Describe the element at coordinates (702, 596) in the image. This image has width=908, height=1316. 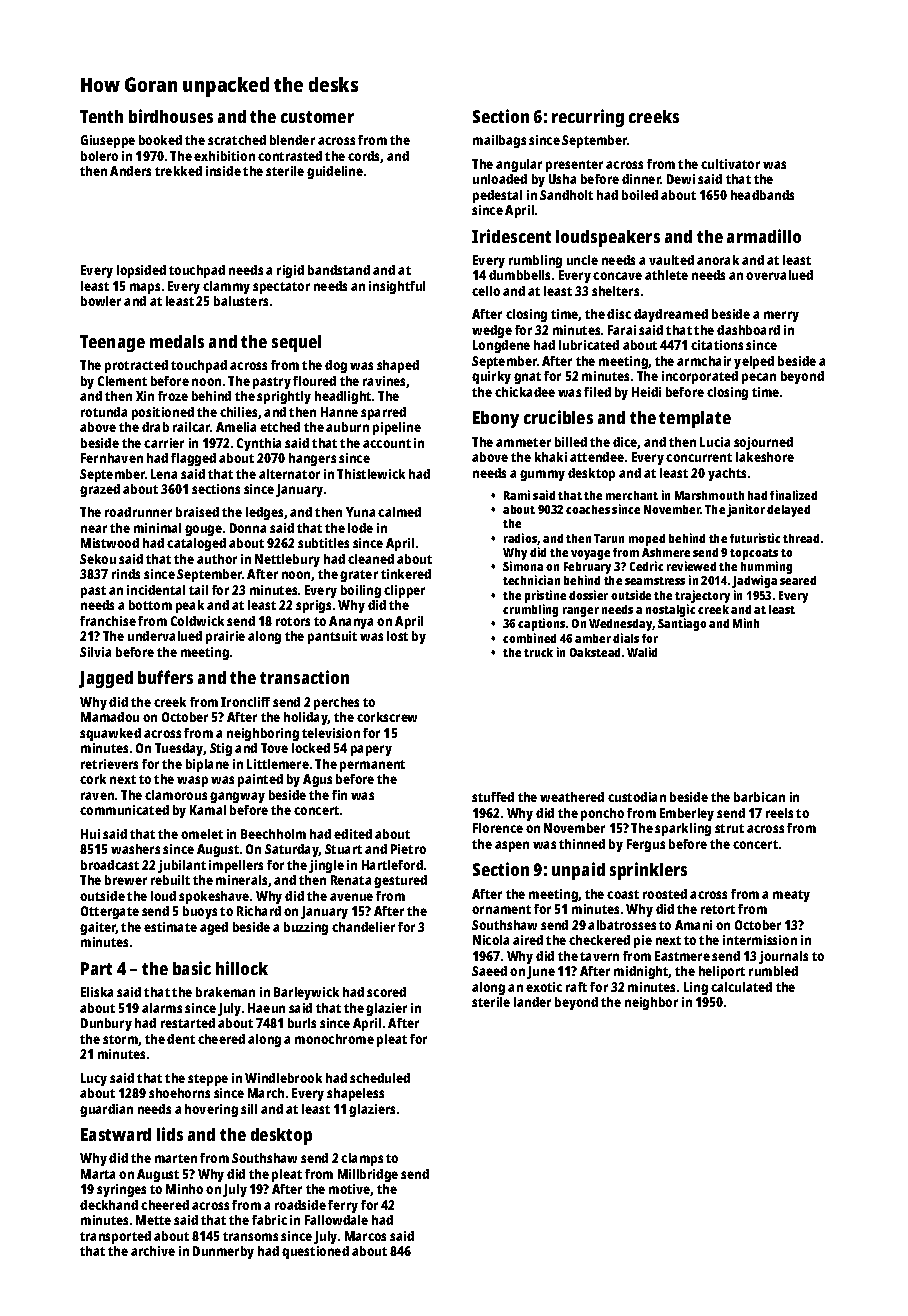
I see `trajectory` at that location.
